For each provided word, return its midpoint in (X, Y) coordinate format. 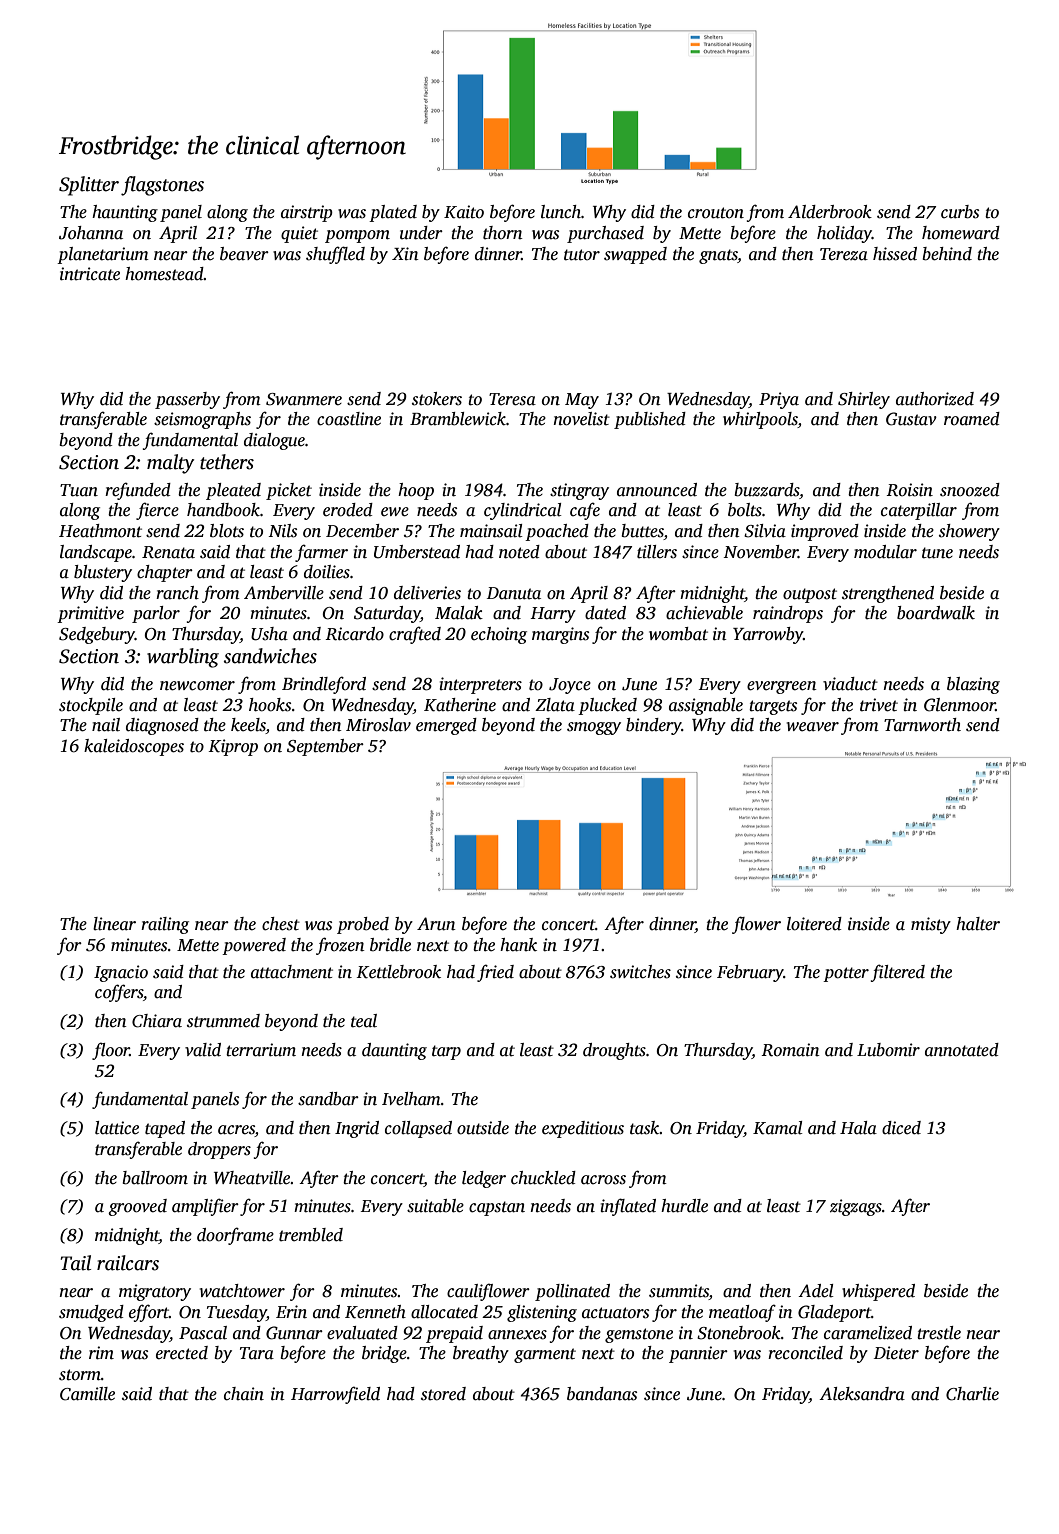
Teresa (512, 399)
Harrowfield (335, 1395)
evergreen (782, 687)
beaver (244, 254)
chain (244, 1394)
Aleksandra (862, 1394)
